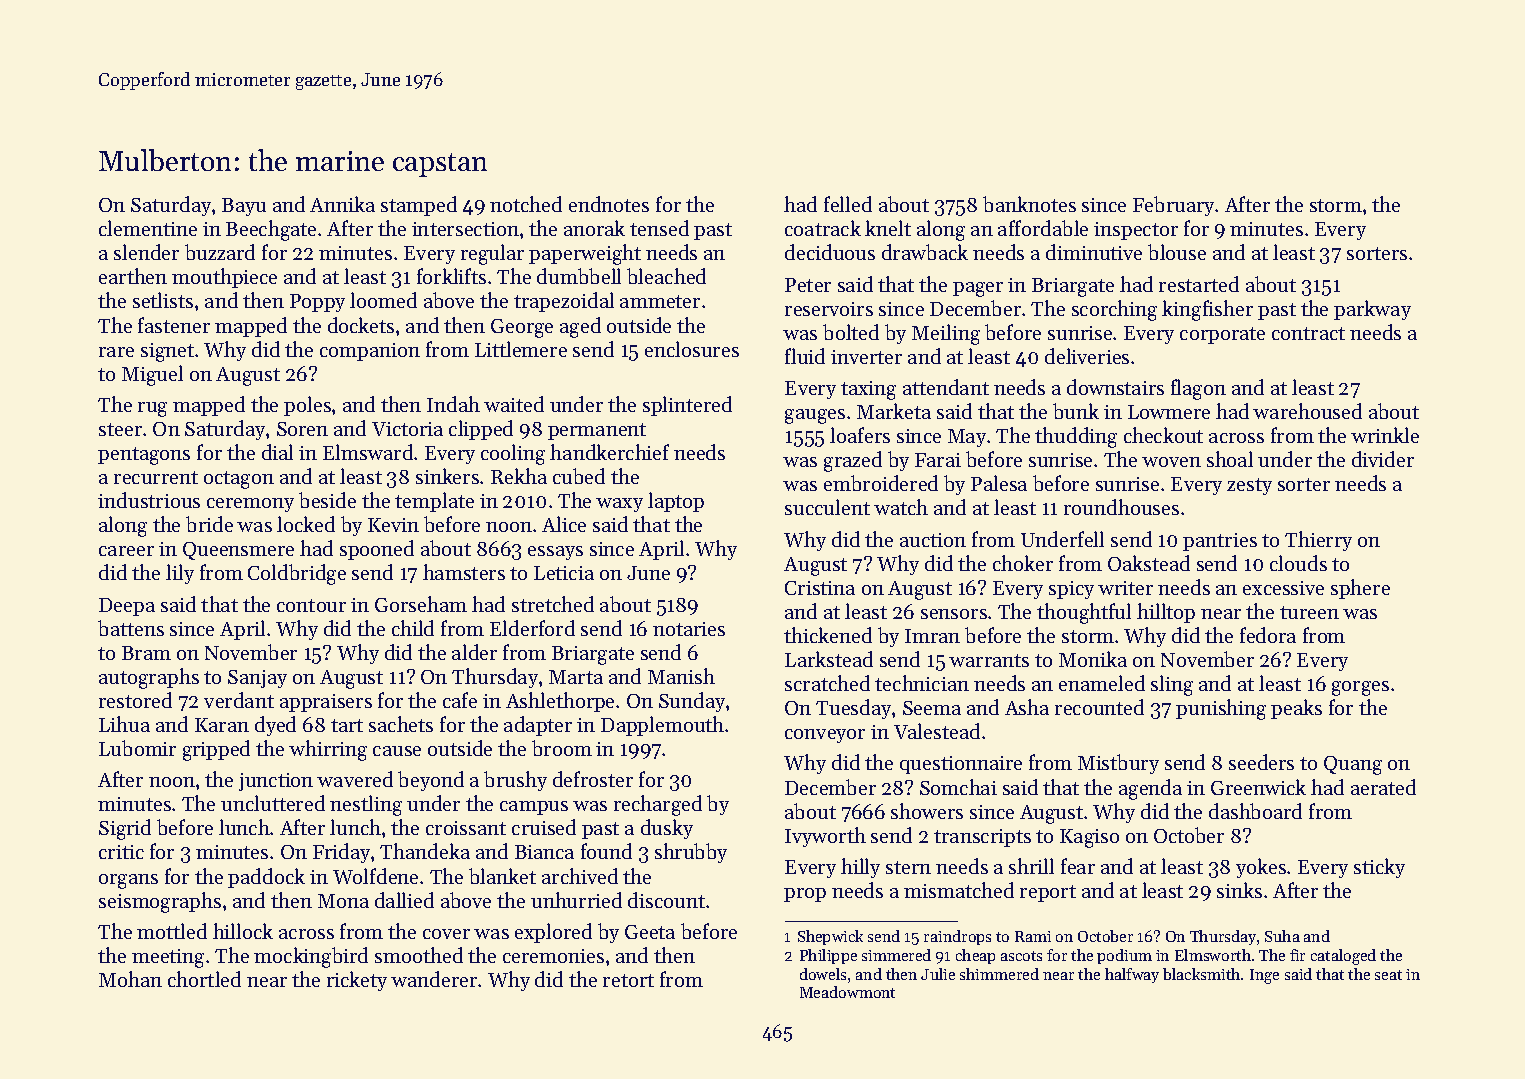 This screenshot has width=1525, height=1079. Describe the element at coordinates (526, 204) in the screenshot. I see `notched` at that location.
